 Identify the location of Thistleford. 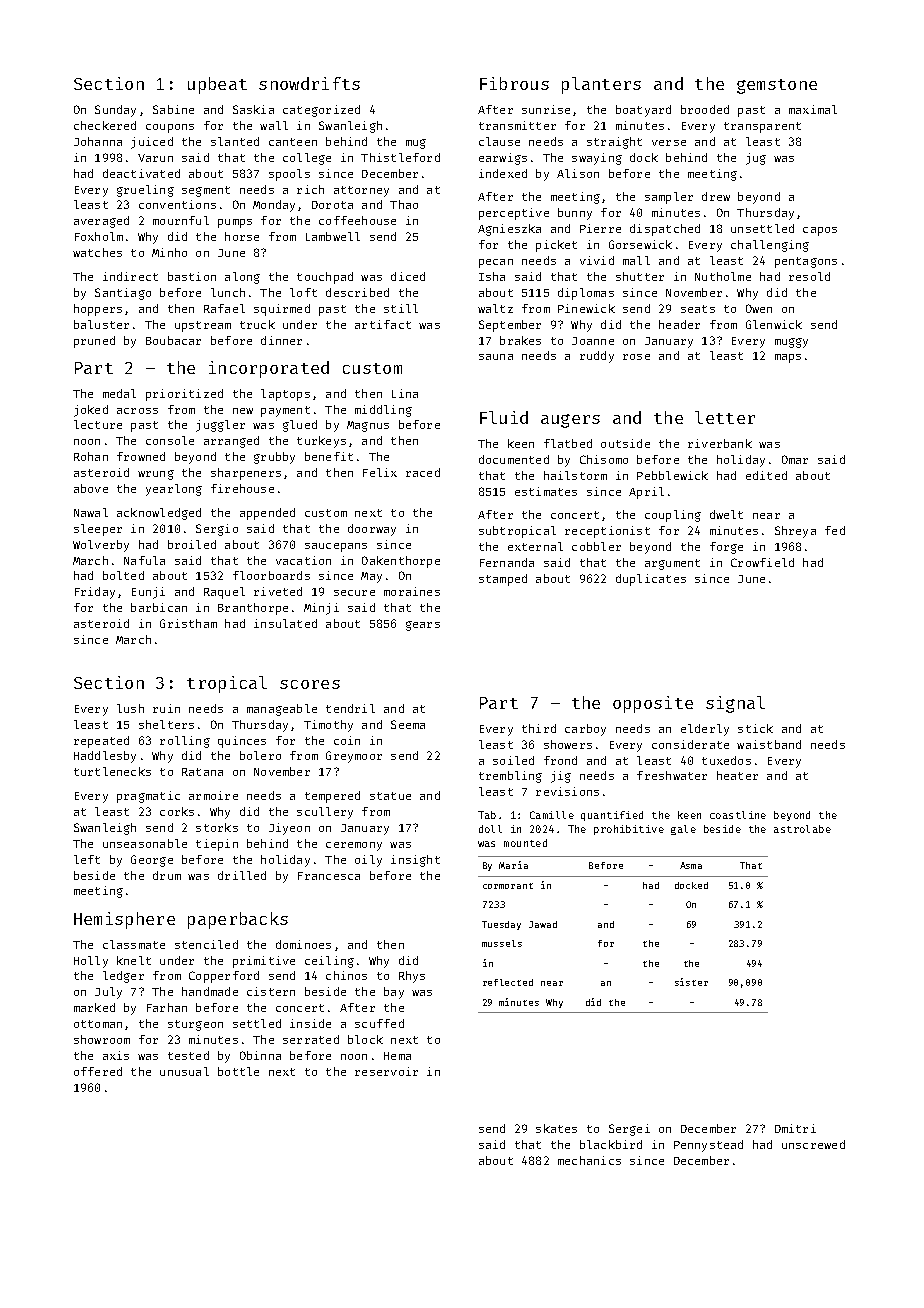
(400, 157).
